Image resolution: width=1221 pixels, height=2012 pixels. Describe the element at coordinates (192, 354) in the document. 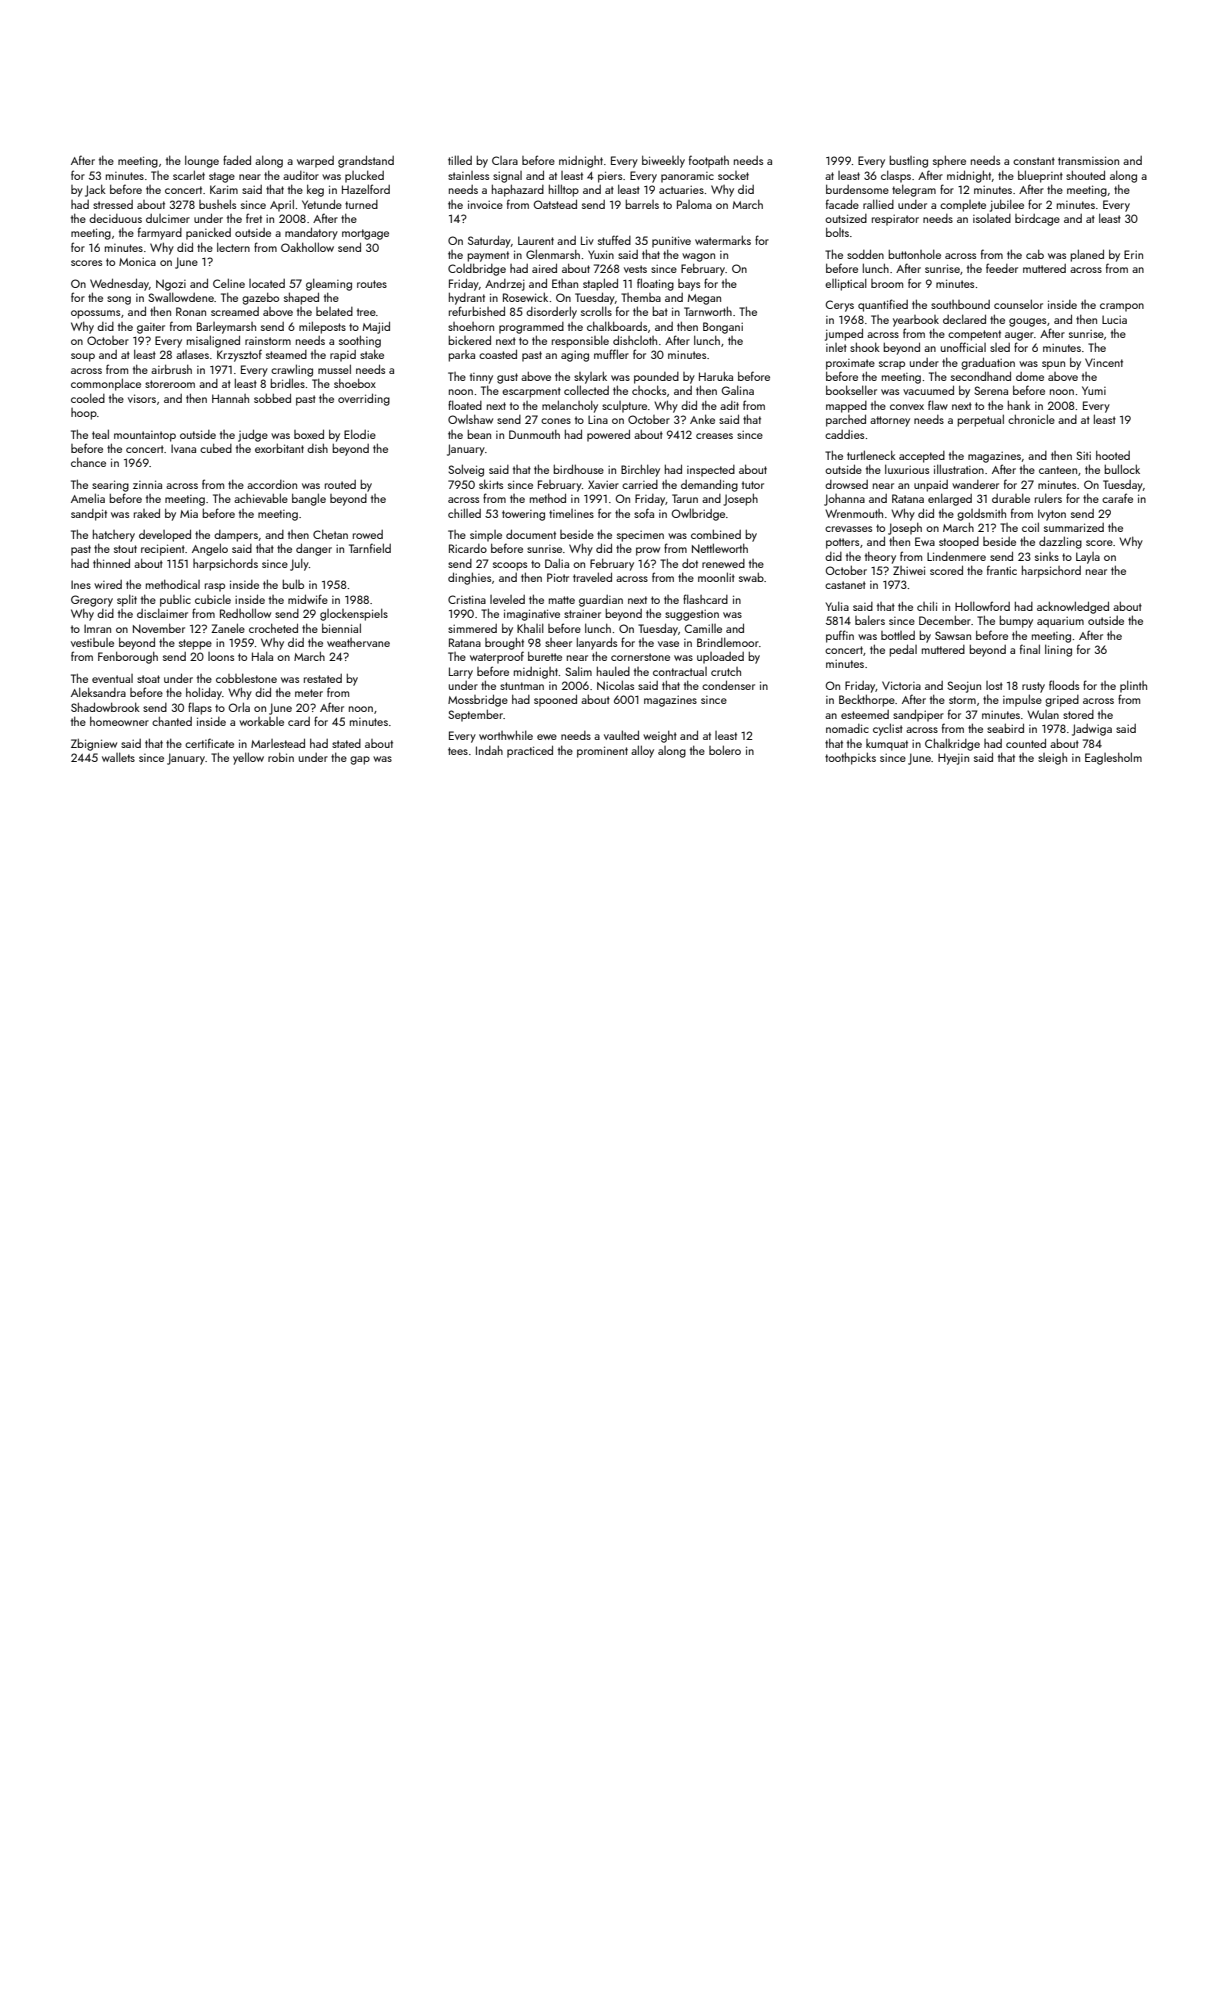

I see `atlases` at that location.
